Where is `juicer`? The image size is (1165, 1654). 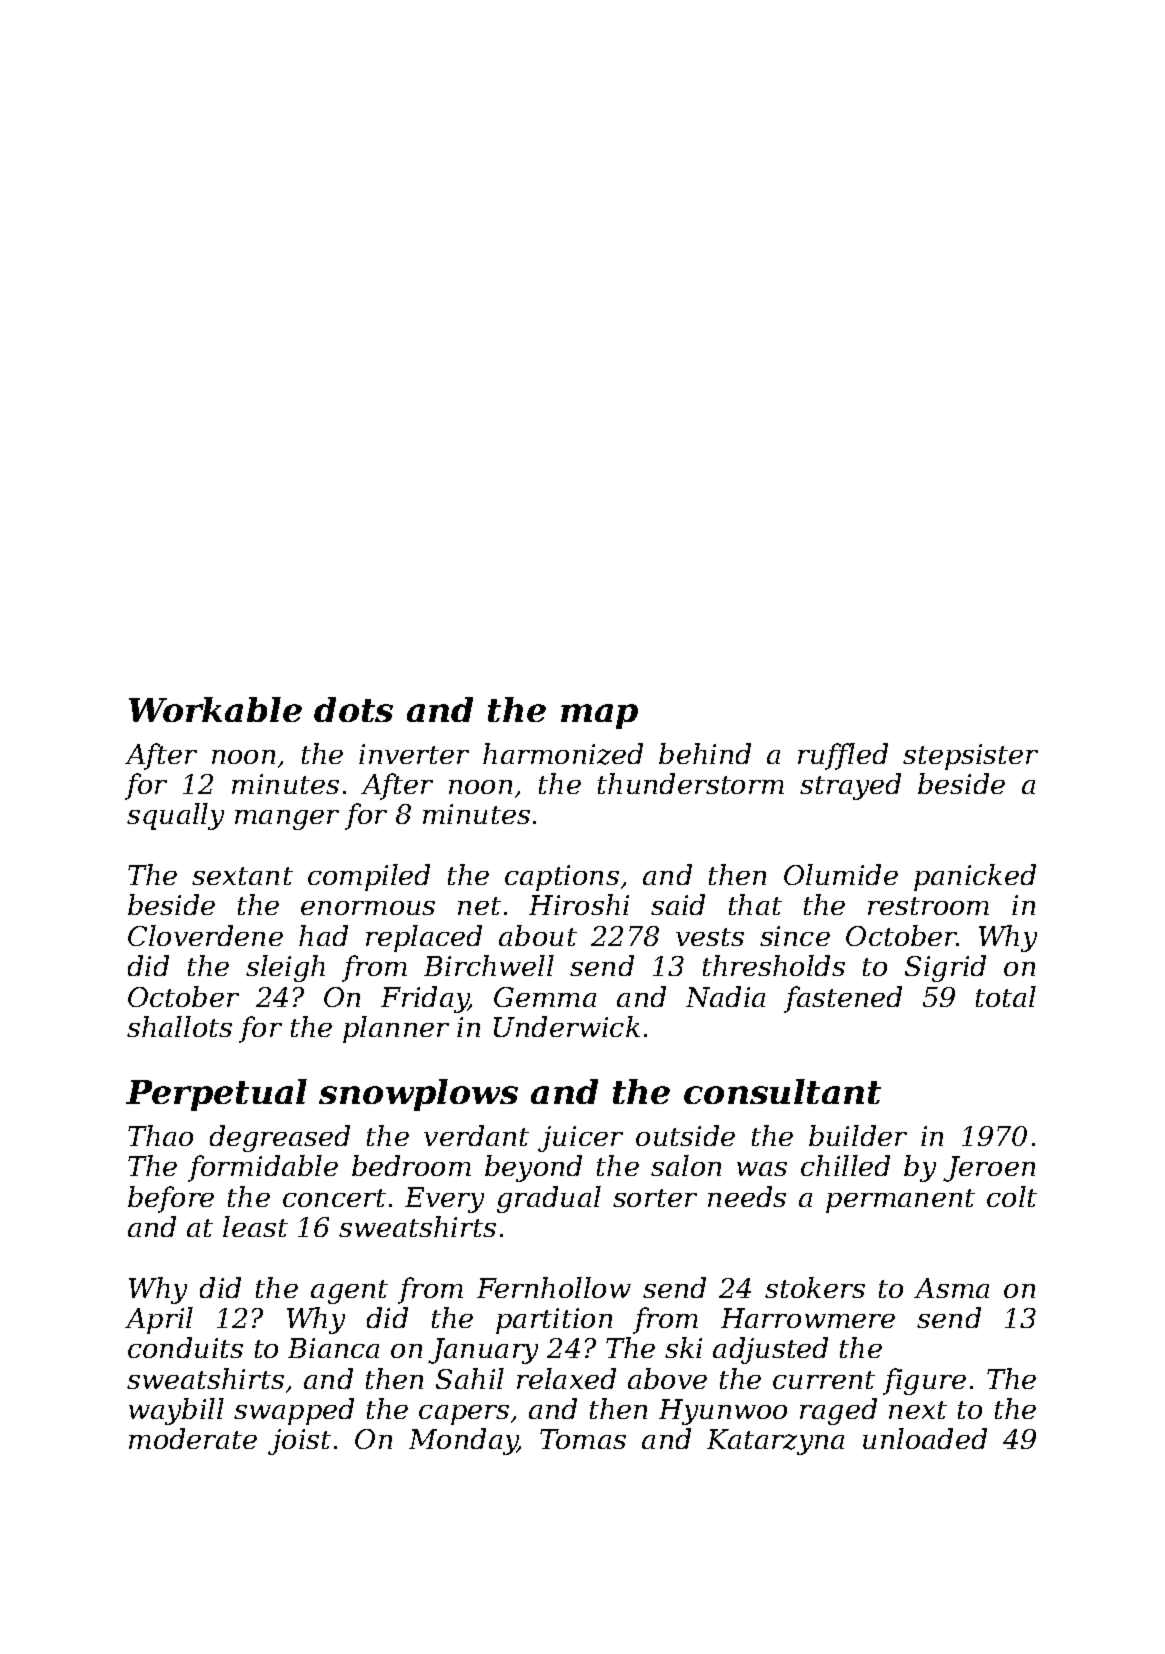 juicer is located at coordinates (580, 1139).
